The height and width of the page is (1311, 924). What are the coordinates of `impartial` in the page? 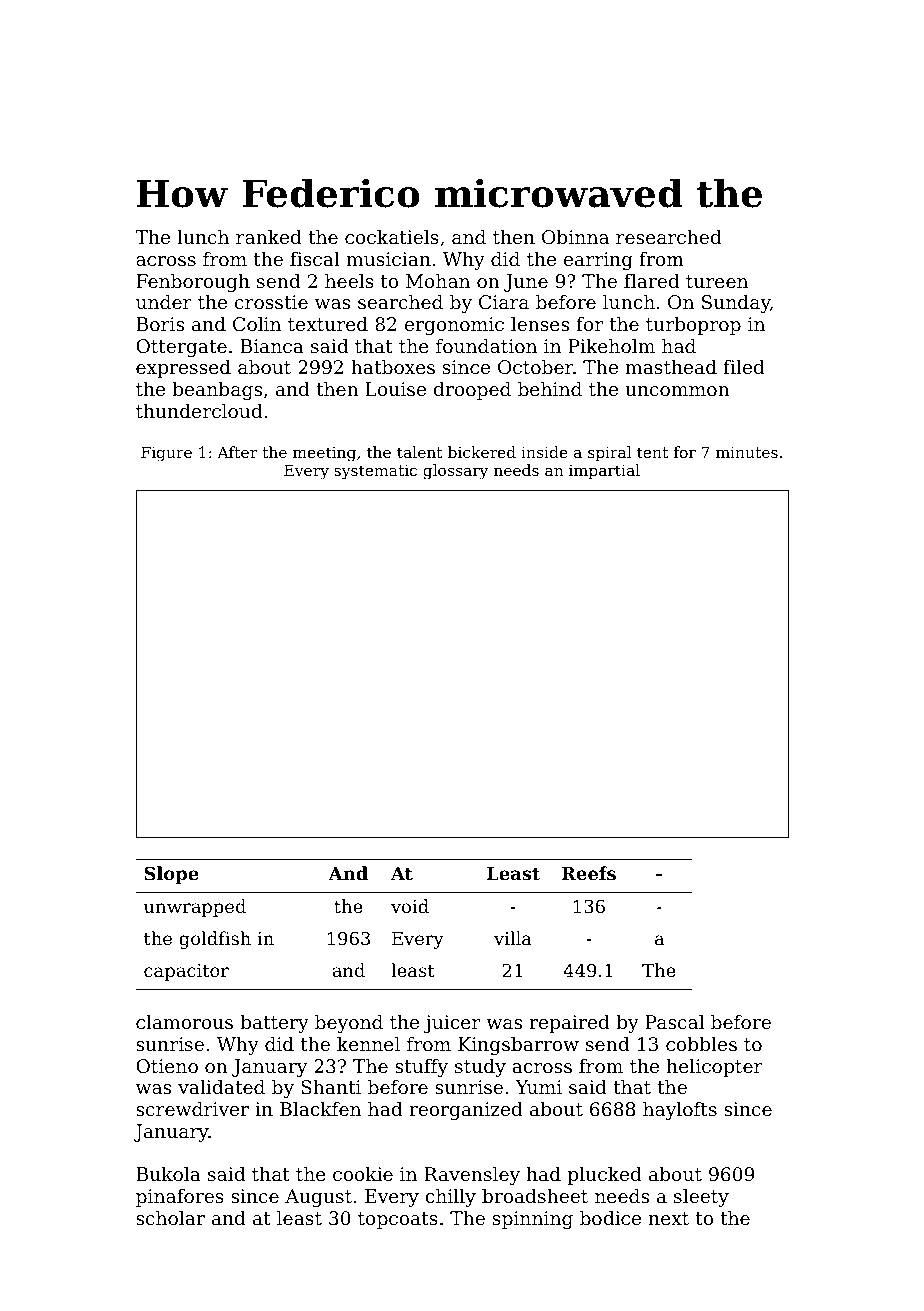 It's located at (604, 471).
